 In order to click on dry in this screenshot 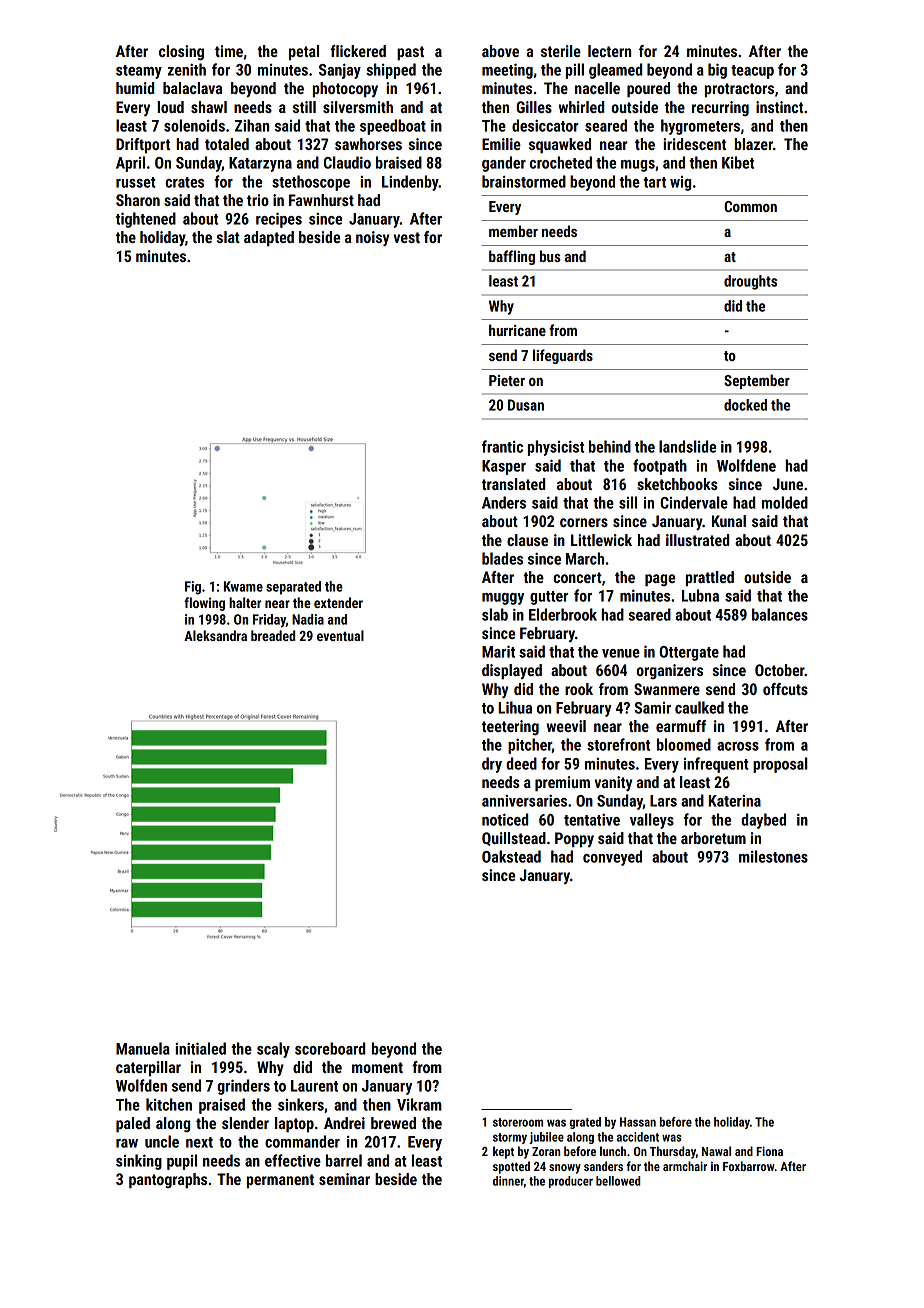, I will do `click(492, 765)`.
